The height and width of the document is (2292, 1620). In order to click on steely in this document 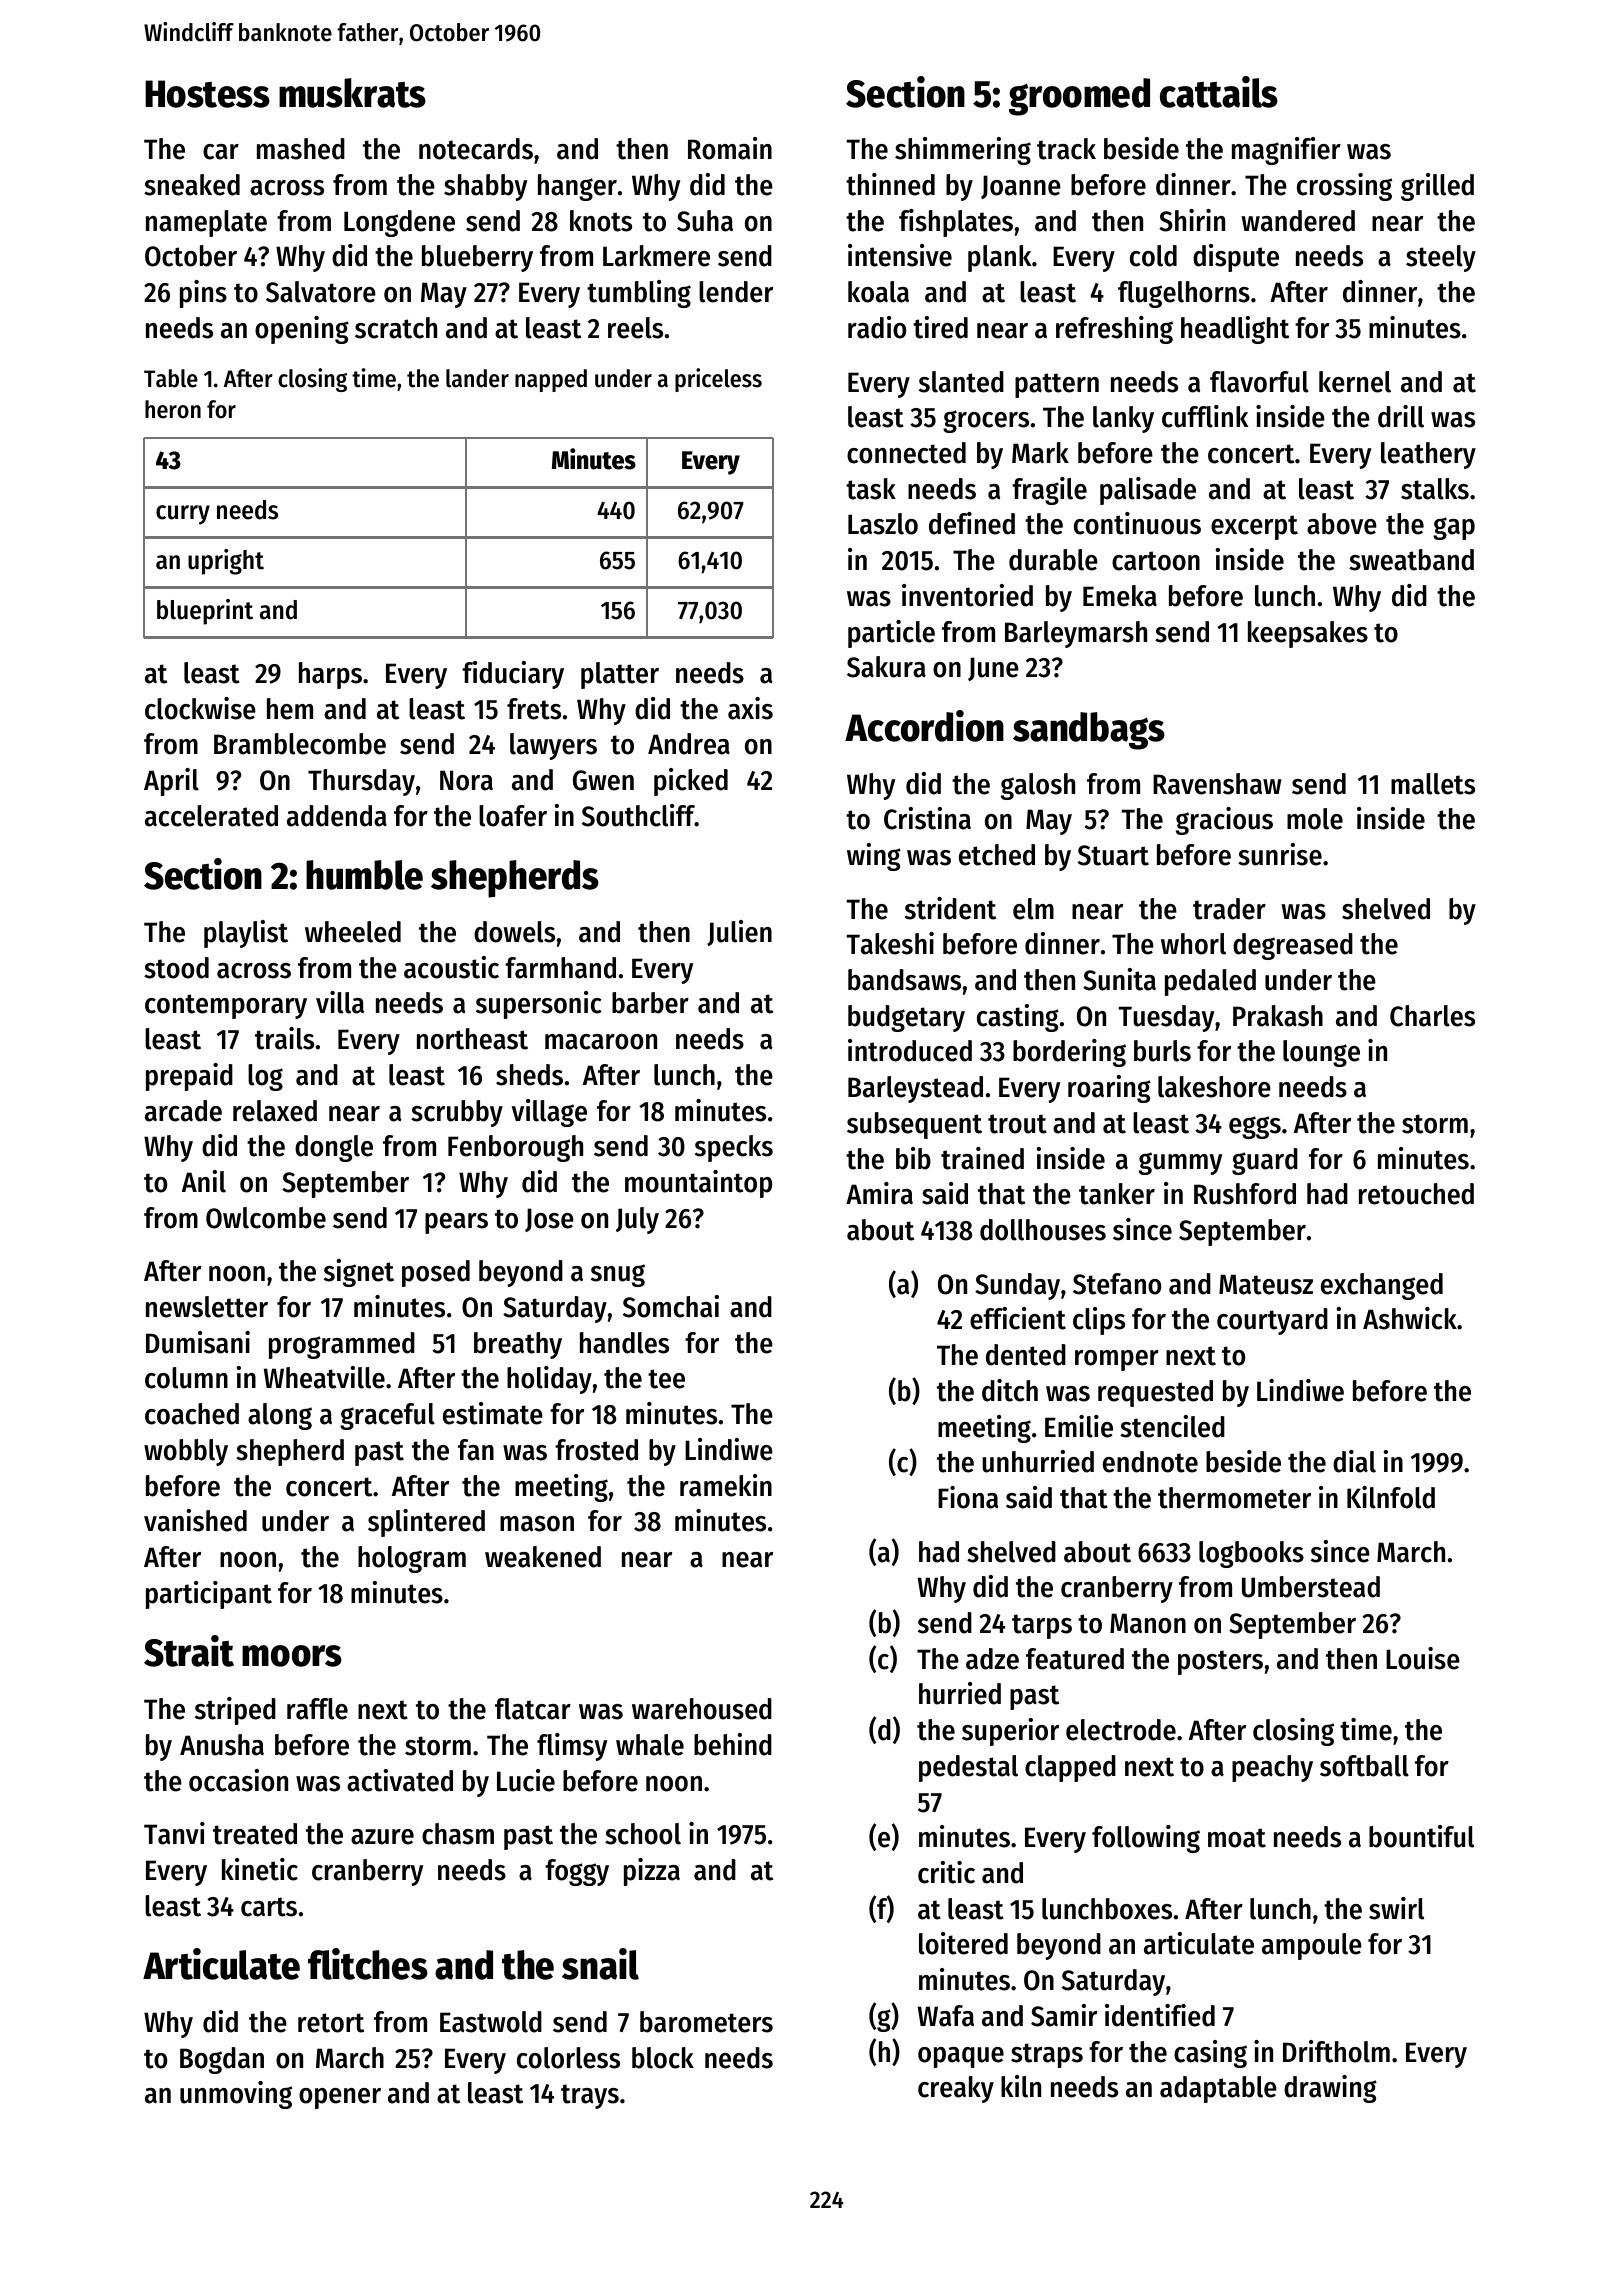, I will do `click(1441, 258)`.
